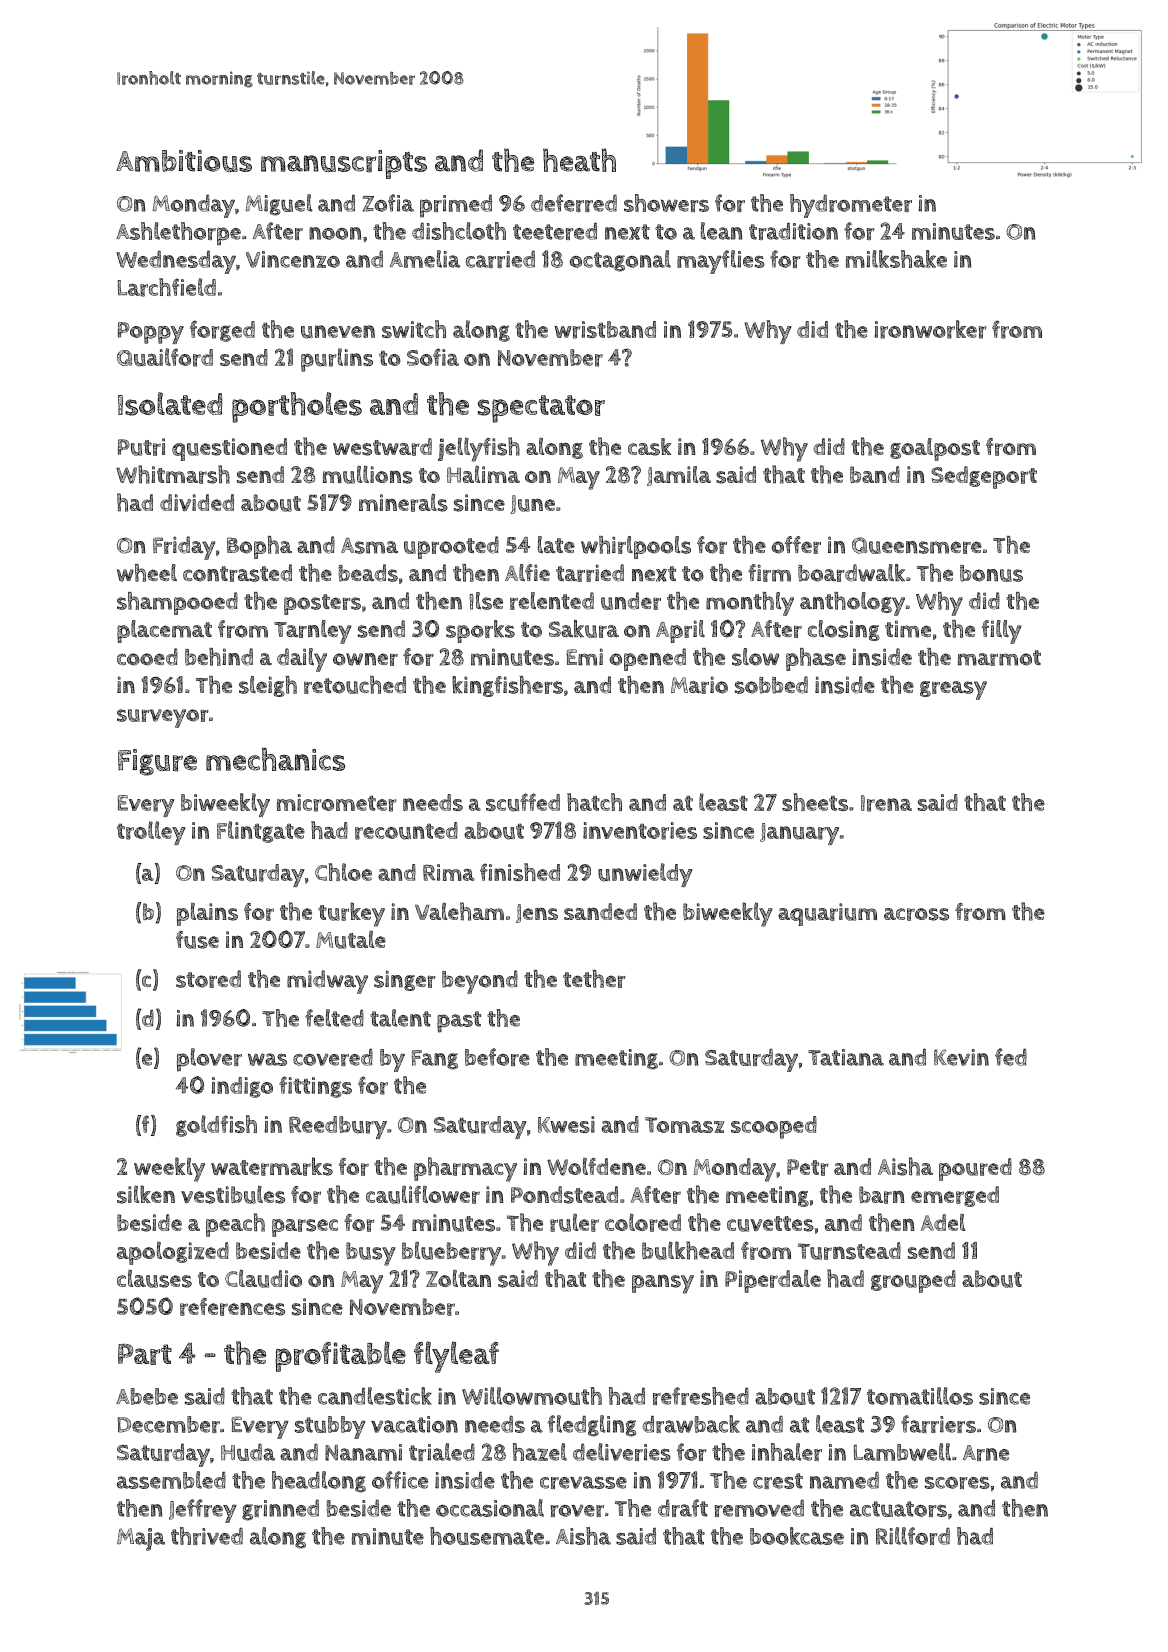 This page has height=1652, width=1168. Describe the element at coordinates (896, 259) in the page. I see `milkshake` at that location.
